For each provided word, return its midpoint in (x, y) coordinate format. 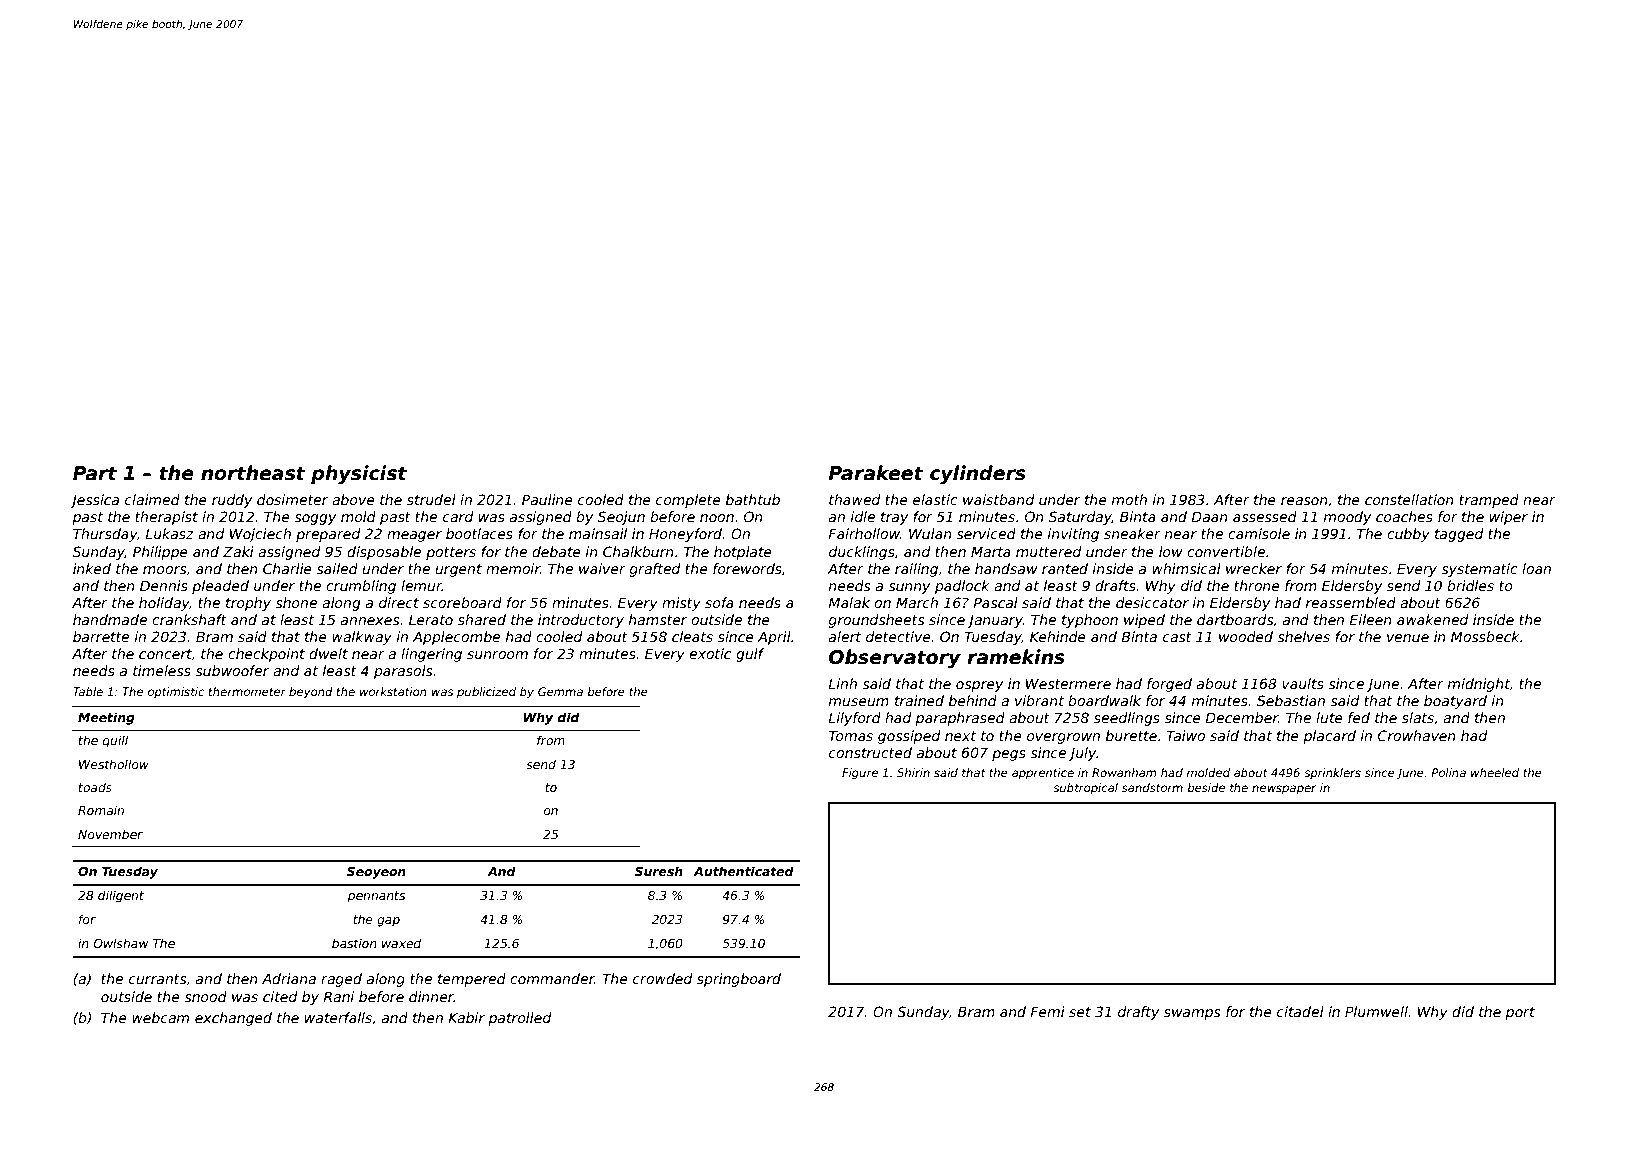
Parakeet (875, 473)
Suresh (659, 871)
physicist (359, 474)
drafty (1138, 1013)
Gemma (560, 691)
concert (165, 654)
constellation (1409, 499)
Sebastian (1291, 700)
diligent (121, 896)
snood (205, 996)
